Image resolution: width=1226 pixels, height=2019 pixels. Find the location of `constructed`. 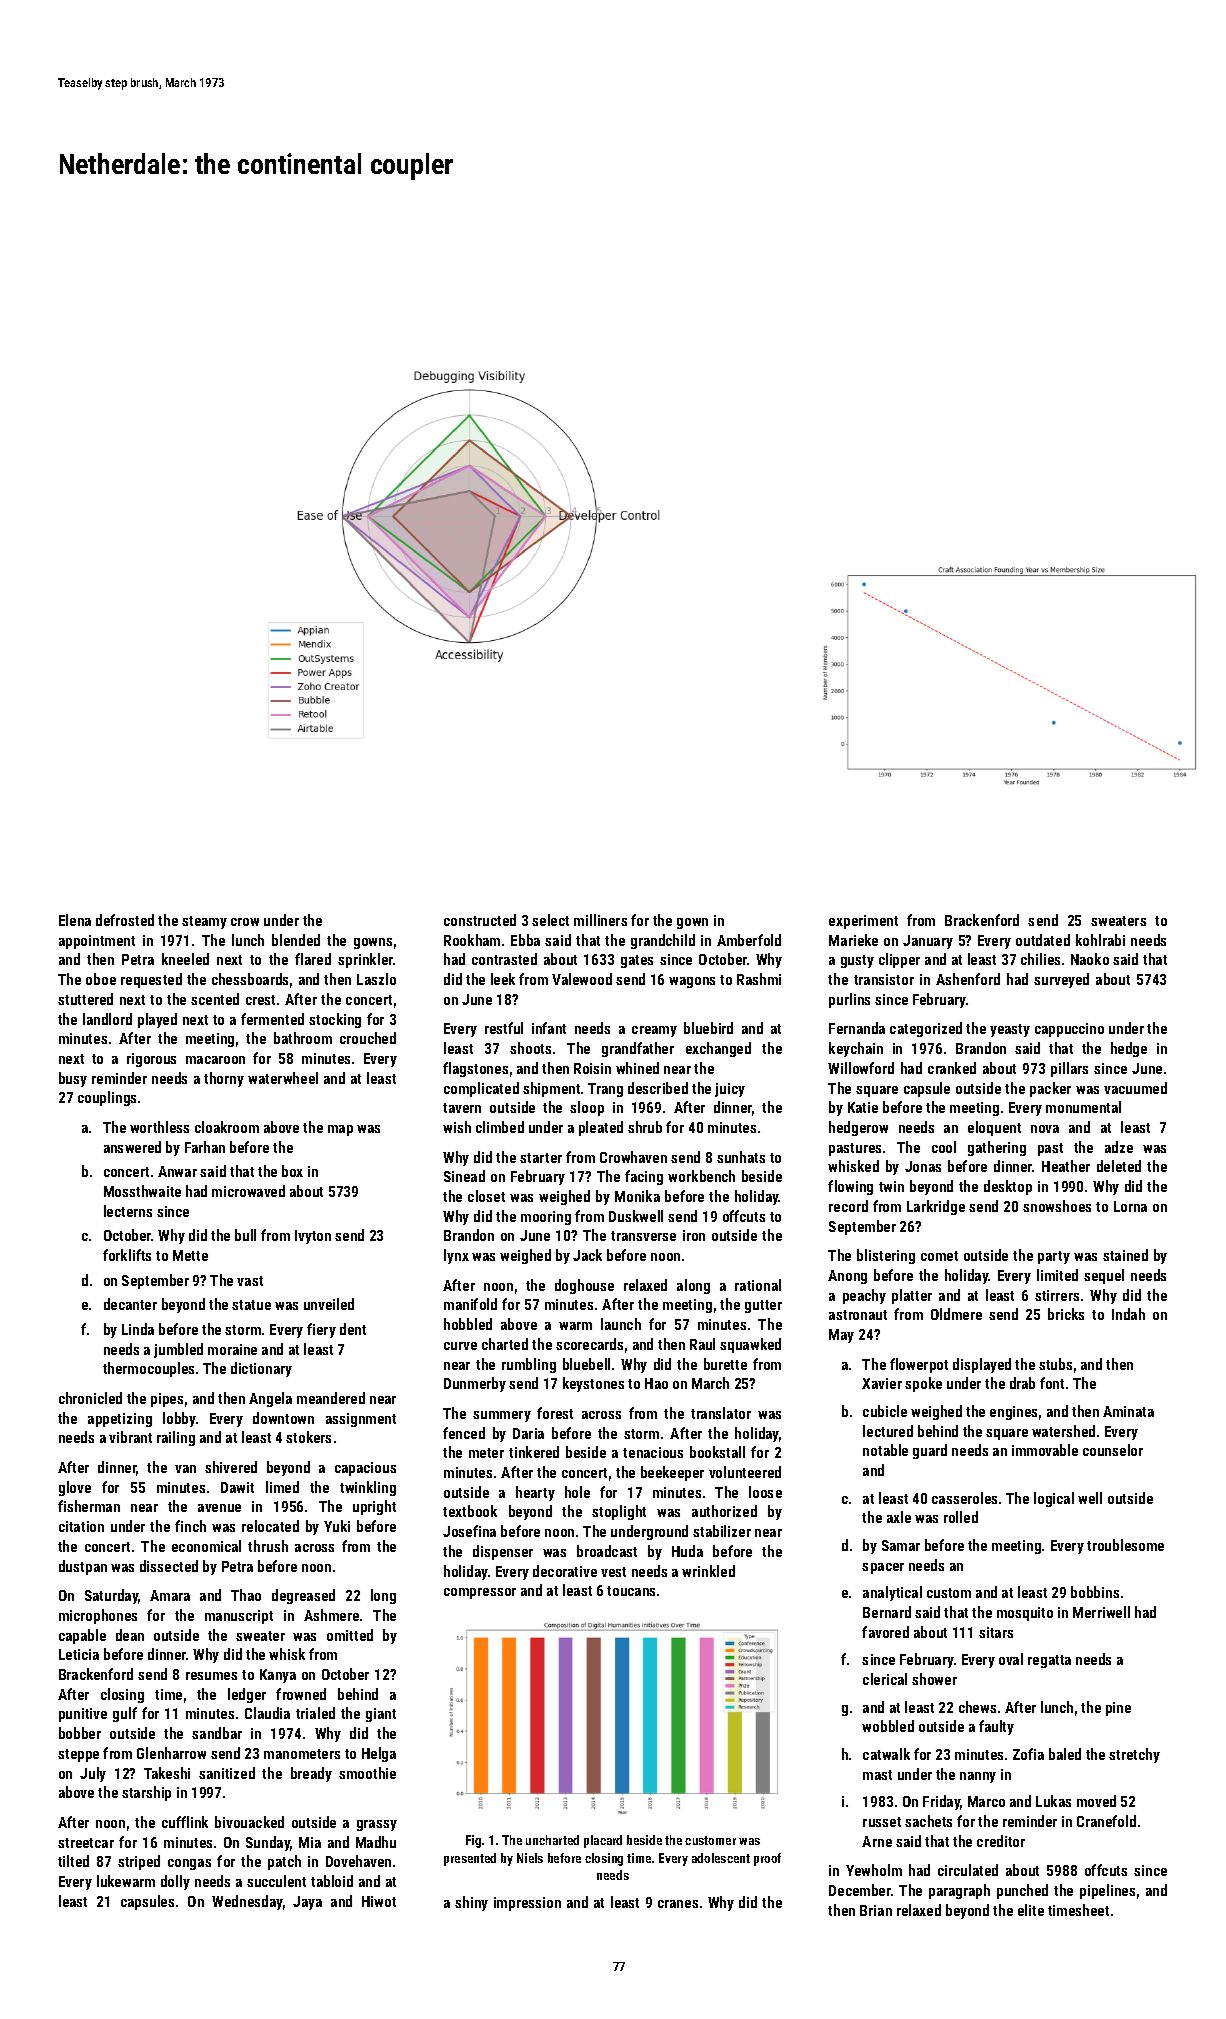

constructed is located at coordinates (480, 920).
